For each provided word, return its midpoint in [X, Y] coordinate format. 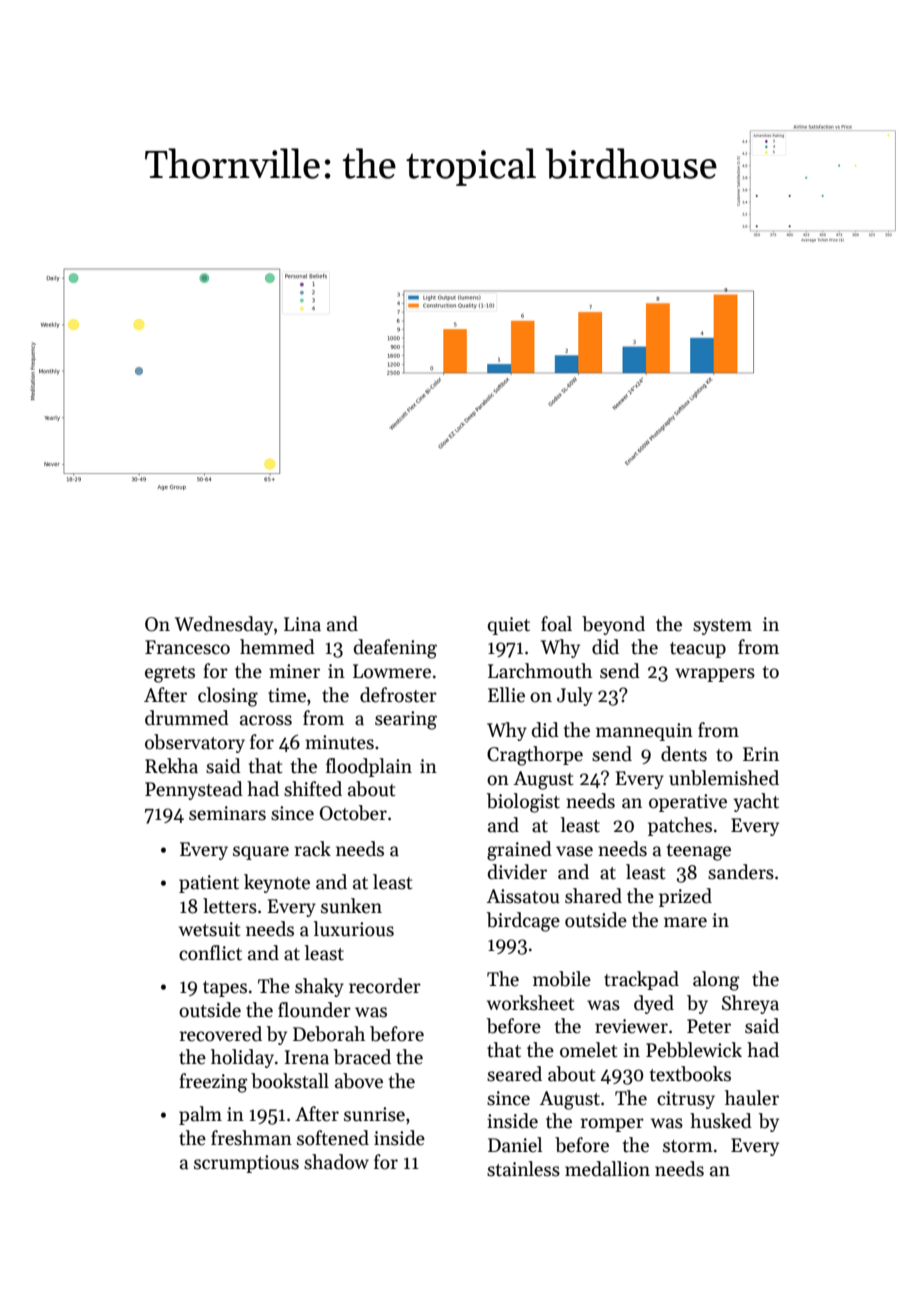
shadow [336, 1162]
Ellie [506, 695]
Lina [302, 624]
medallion [607, 1169]
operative [688, 803]
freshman [251, 1138]
